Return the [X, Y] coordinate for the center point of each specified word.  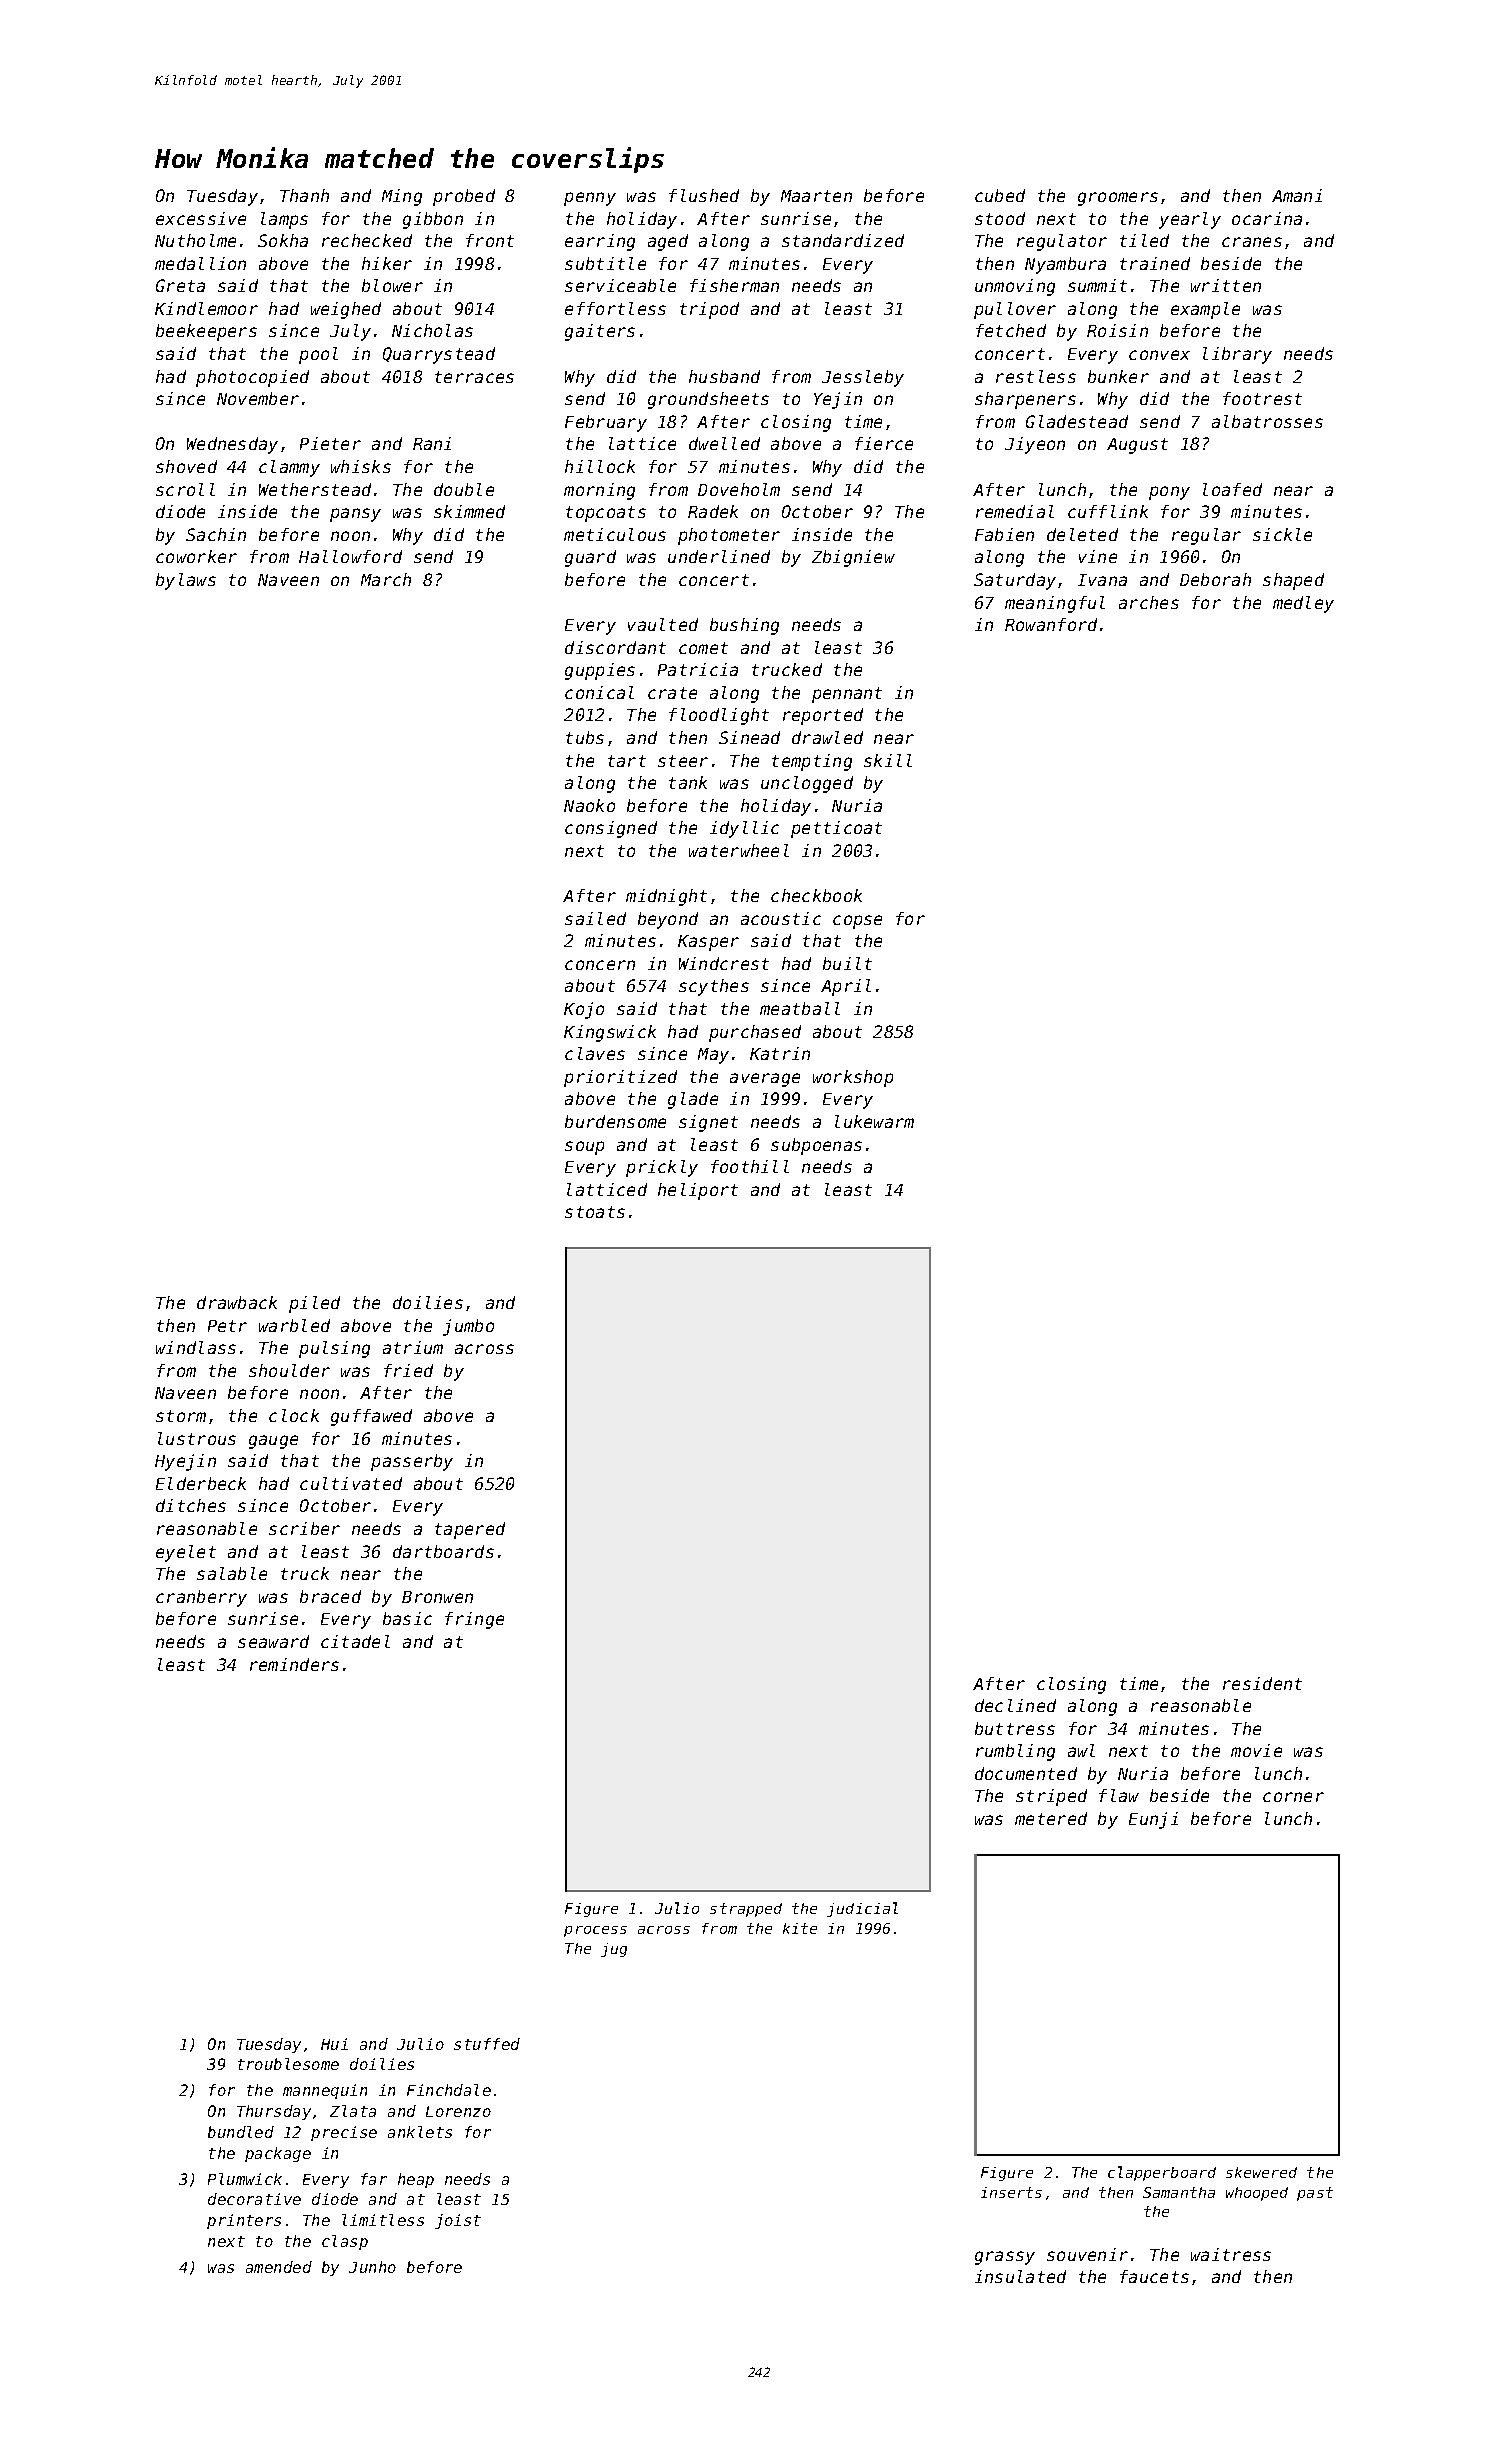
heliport [698, 1191]
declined [1015, 1705]
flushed [704, 195]
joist [458, 2221]
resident [1262, 1683]
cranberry [201, 1598]
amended [279, 2267]
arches [1149, 602]
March [386, 579]
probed [464, 197]
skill [888, 760]
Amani [1297, 195]
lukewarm [874, 1121]
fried [408, 1370]
